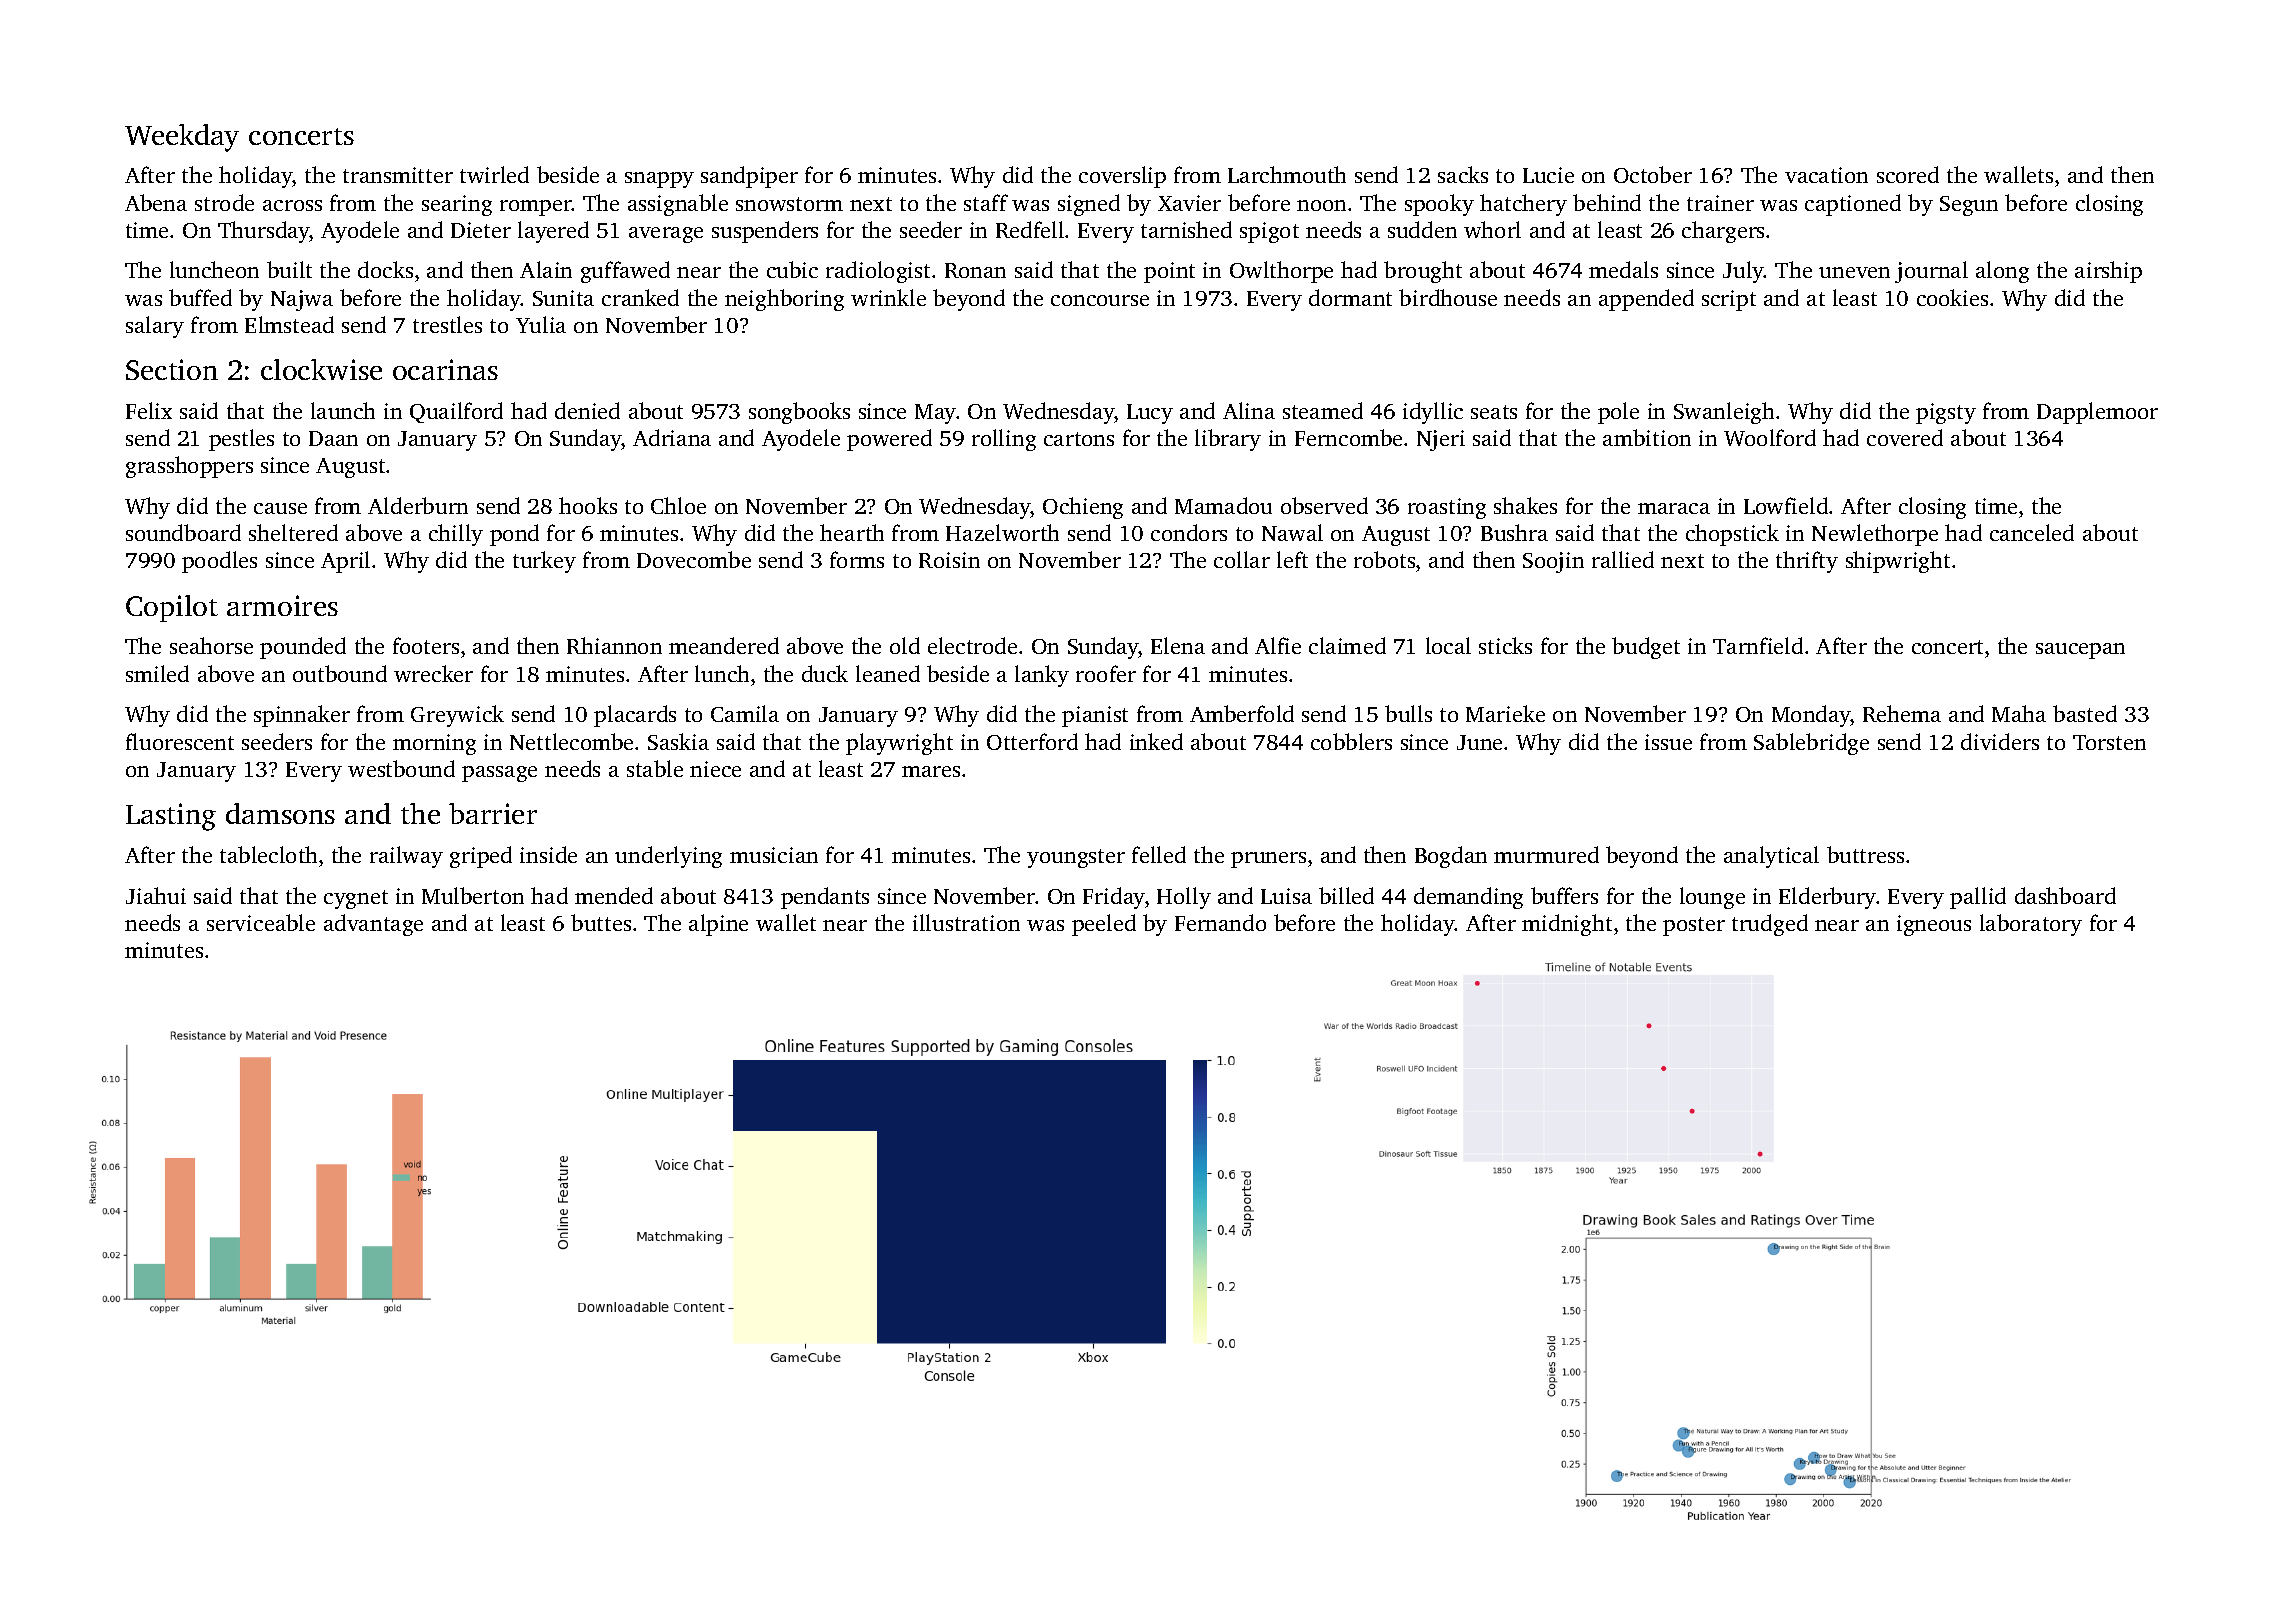 The width and height of the screenshot is (2292, 1620). What do you see at coordinates (1865, 854) in the screenshot?
I see `buttress` at bounding box center [1865, 854].
